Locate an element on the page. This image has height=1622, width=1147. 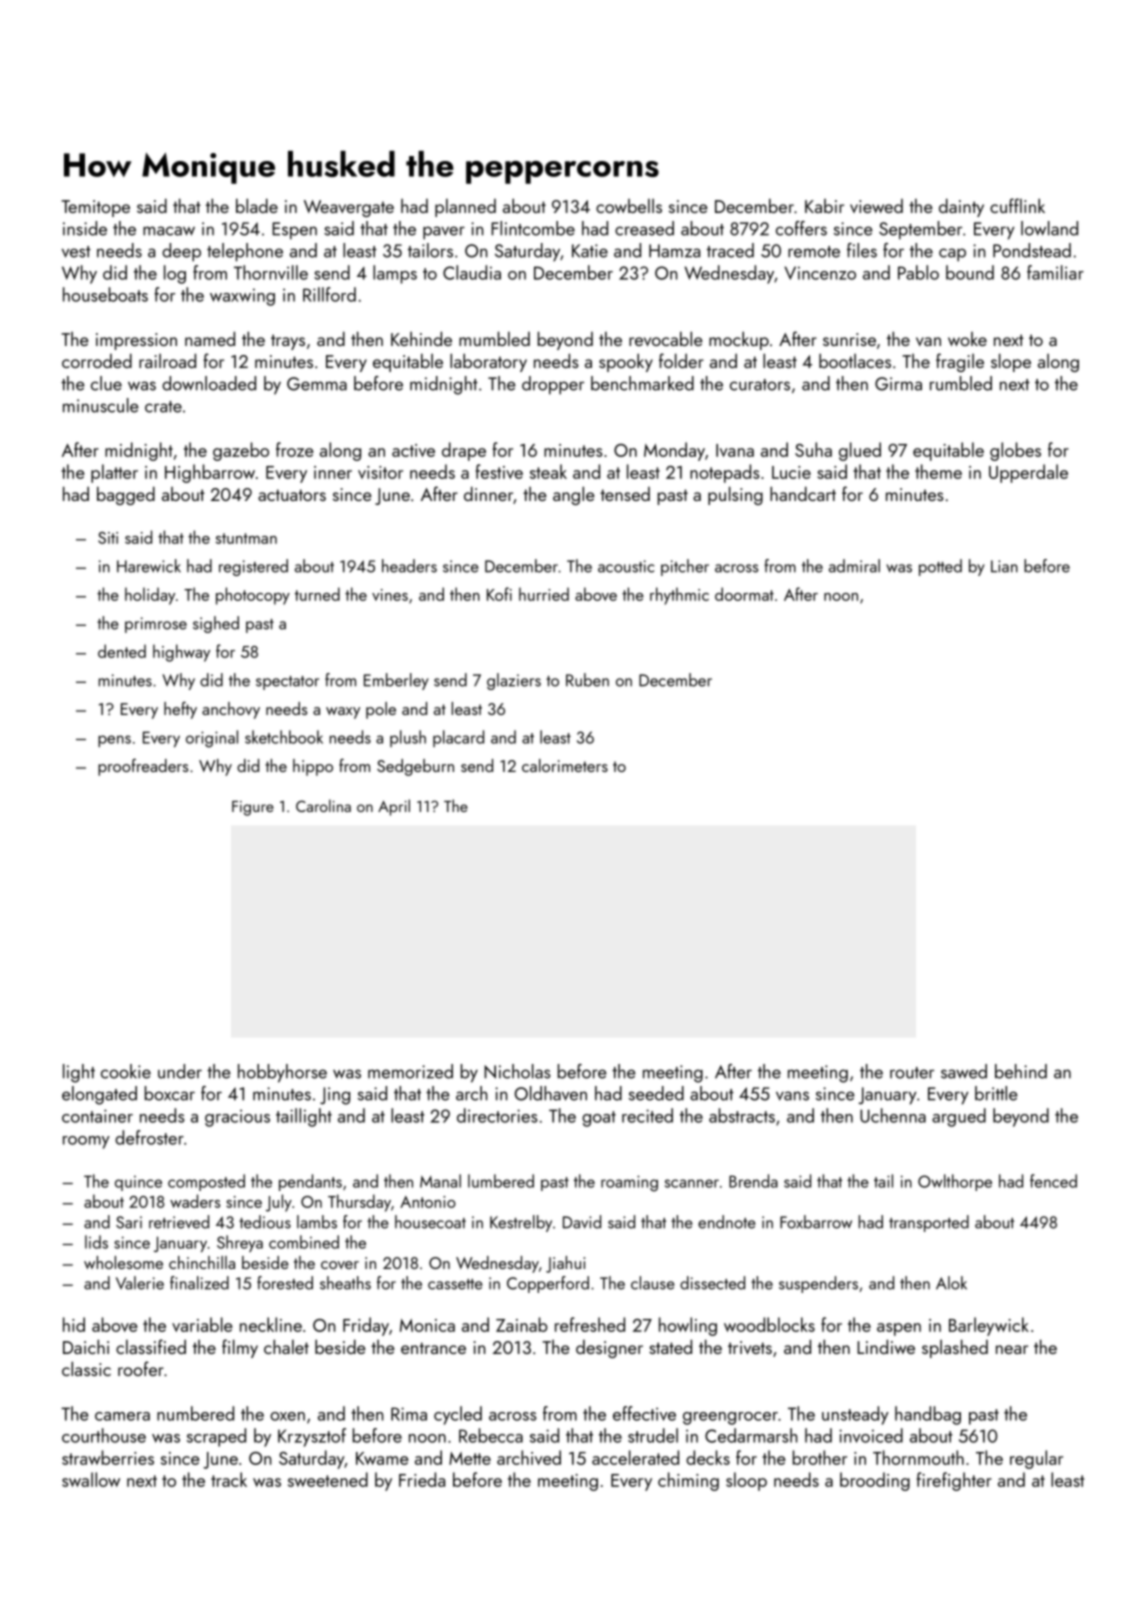
festive is located at coordinates (499, 471).
